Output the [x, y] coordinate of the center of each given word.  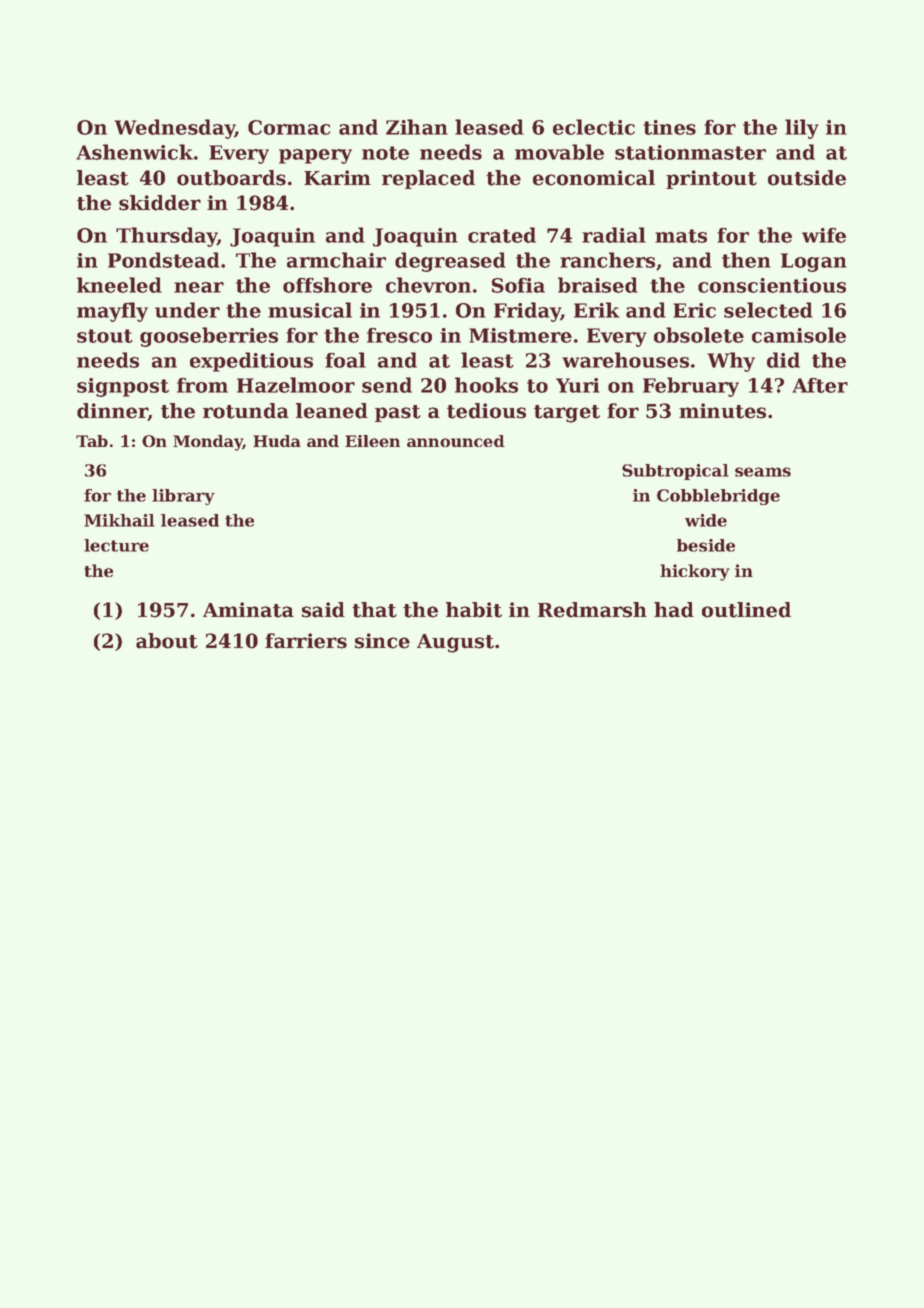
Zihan [417, 127]
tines [669, 127]
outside [807, 178]
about [167, 641]
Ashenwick [134, 152]
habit [474, 610]
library [183, 497]
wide [706, 520]
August [455, 643]
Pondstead [164, 260]
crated [502, 235]
